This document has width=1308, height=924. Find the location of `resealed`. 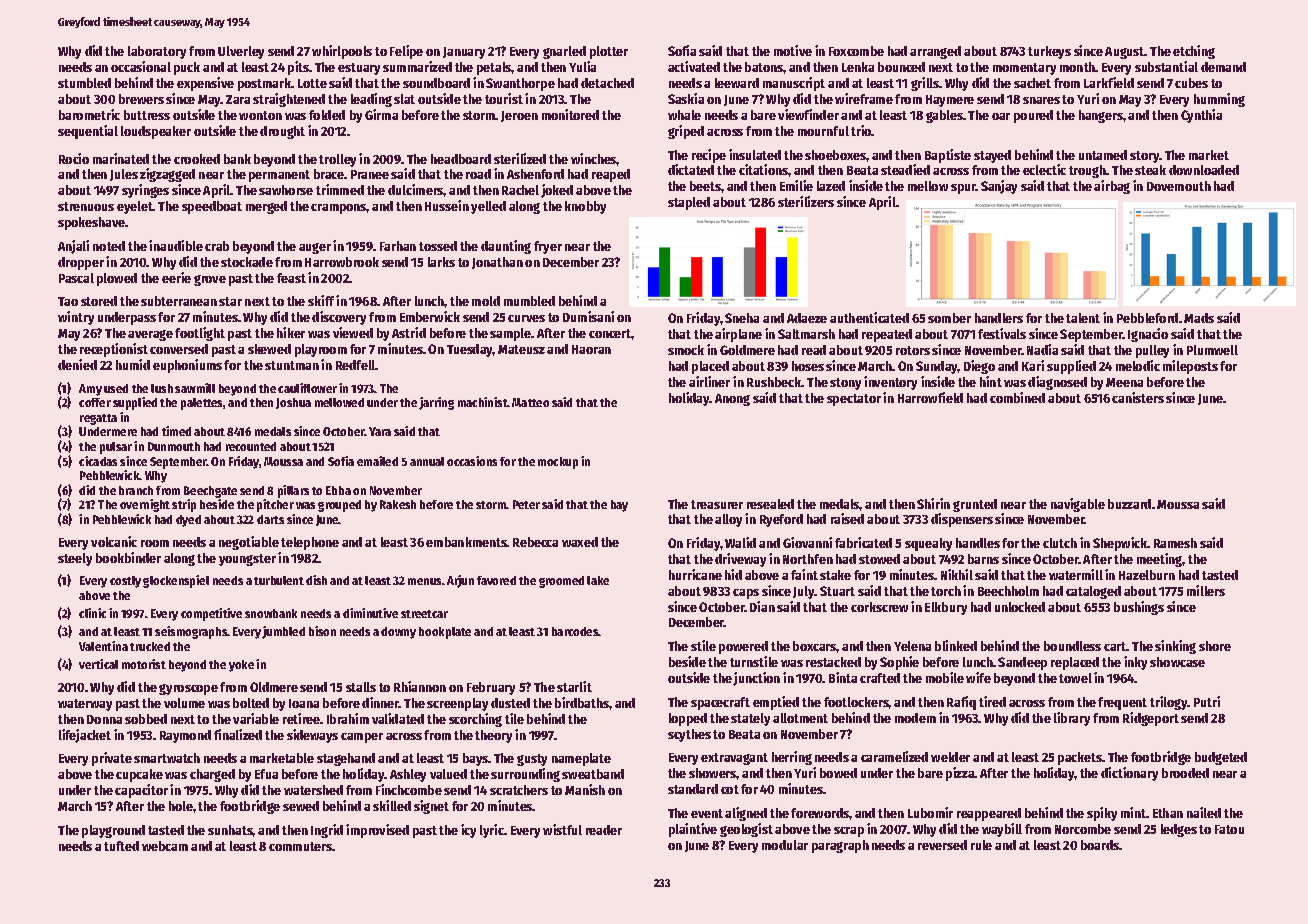

resealed is located at coordinates (770, 504).
